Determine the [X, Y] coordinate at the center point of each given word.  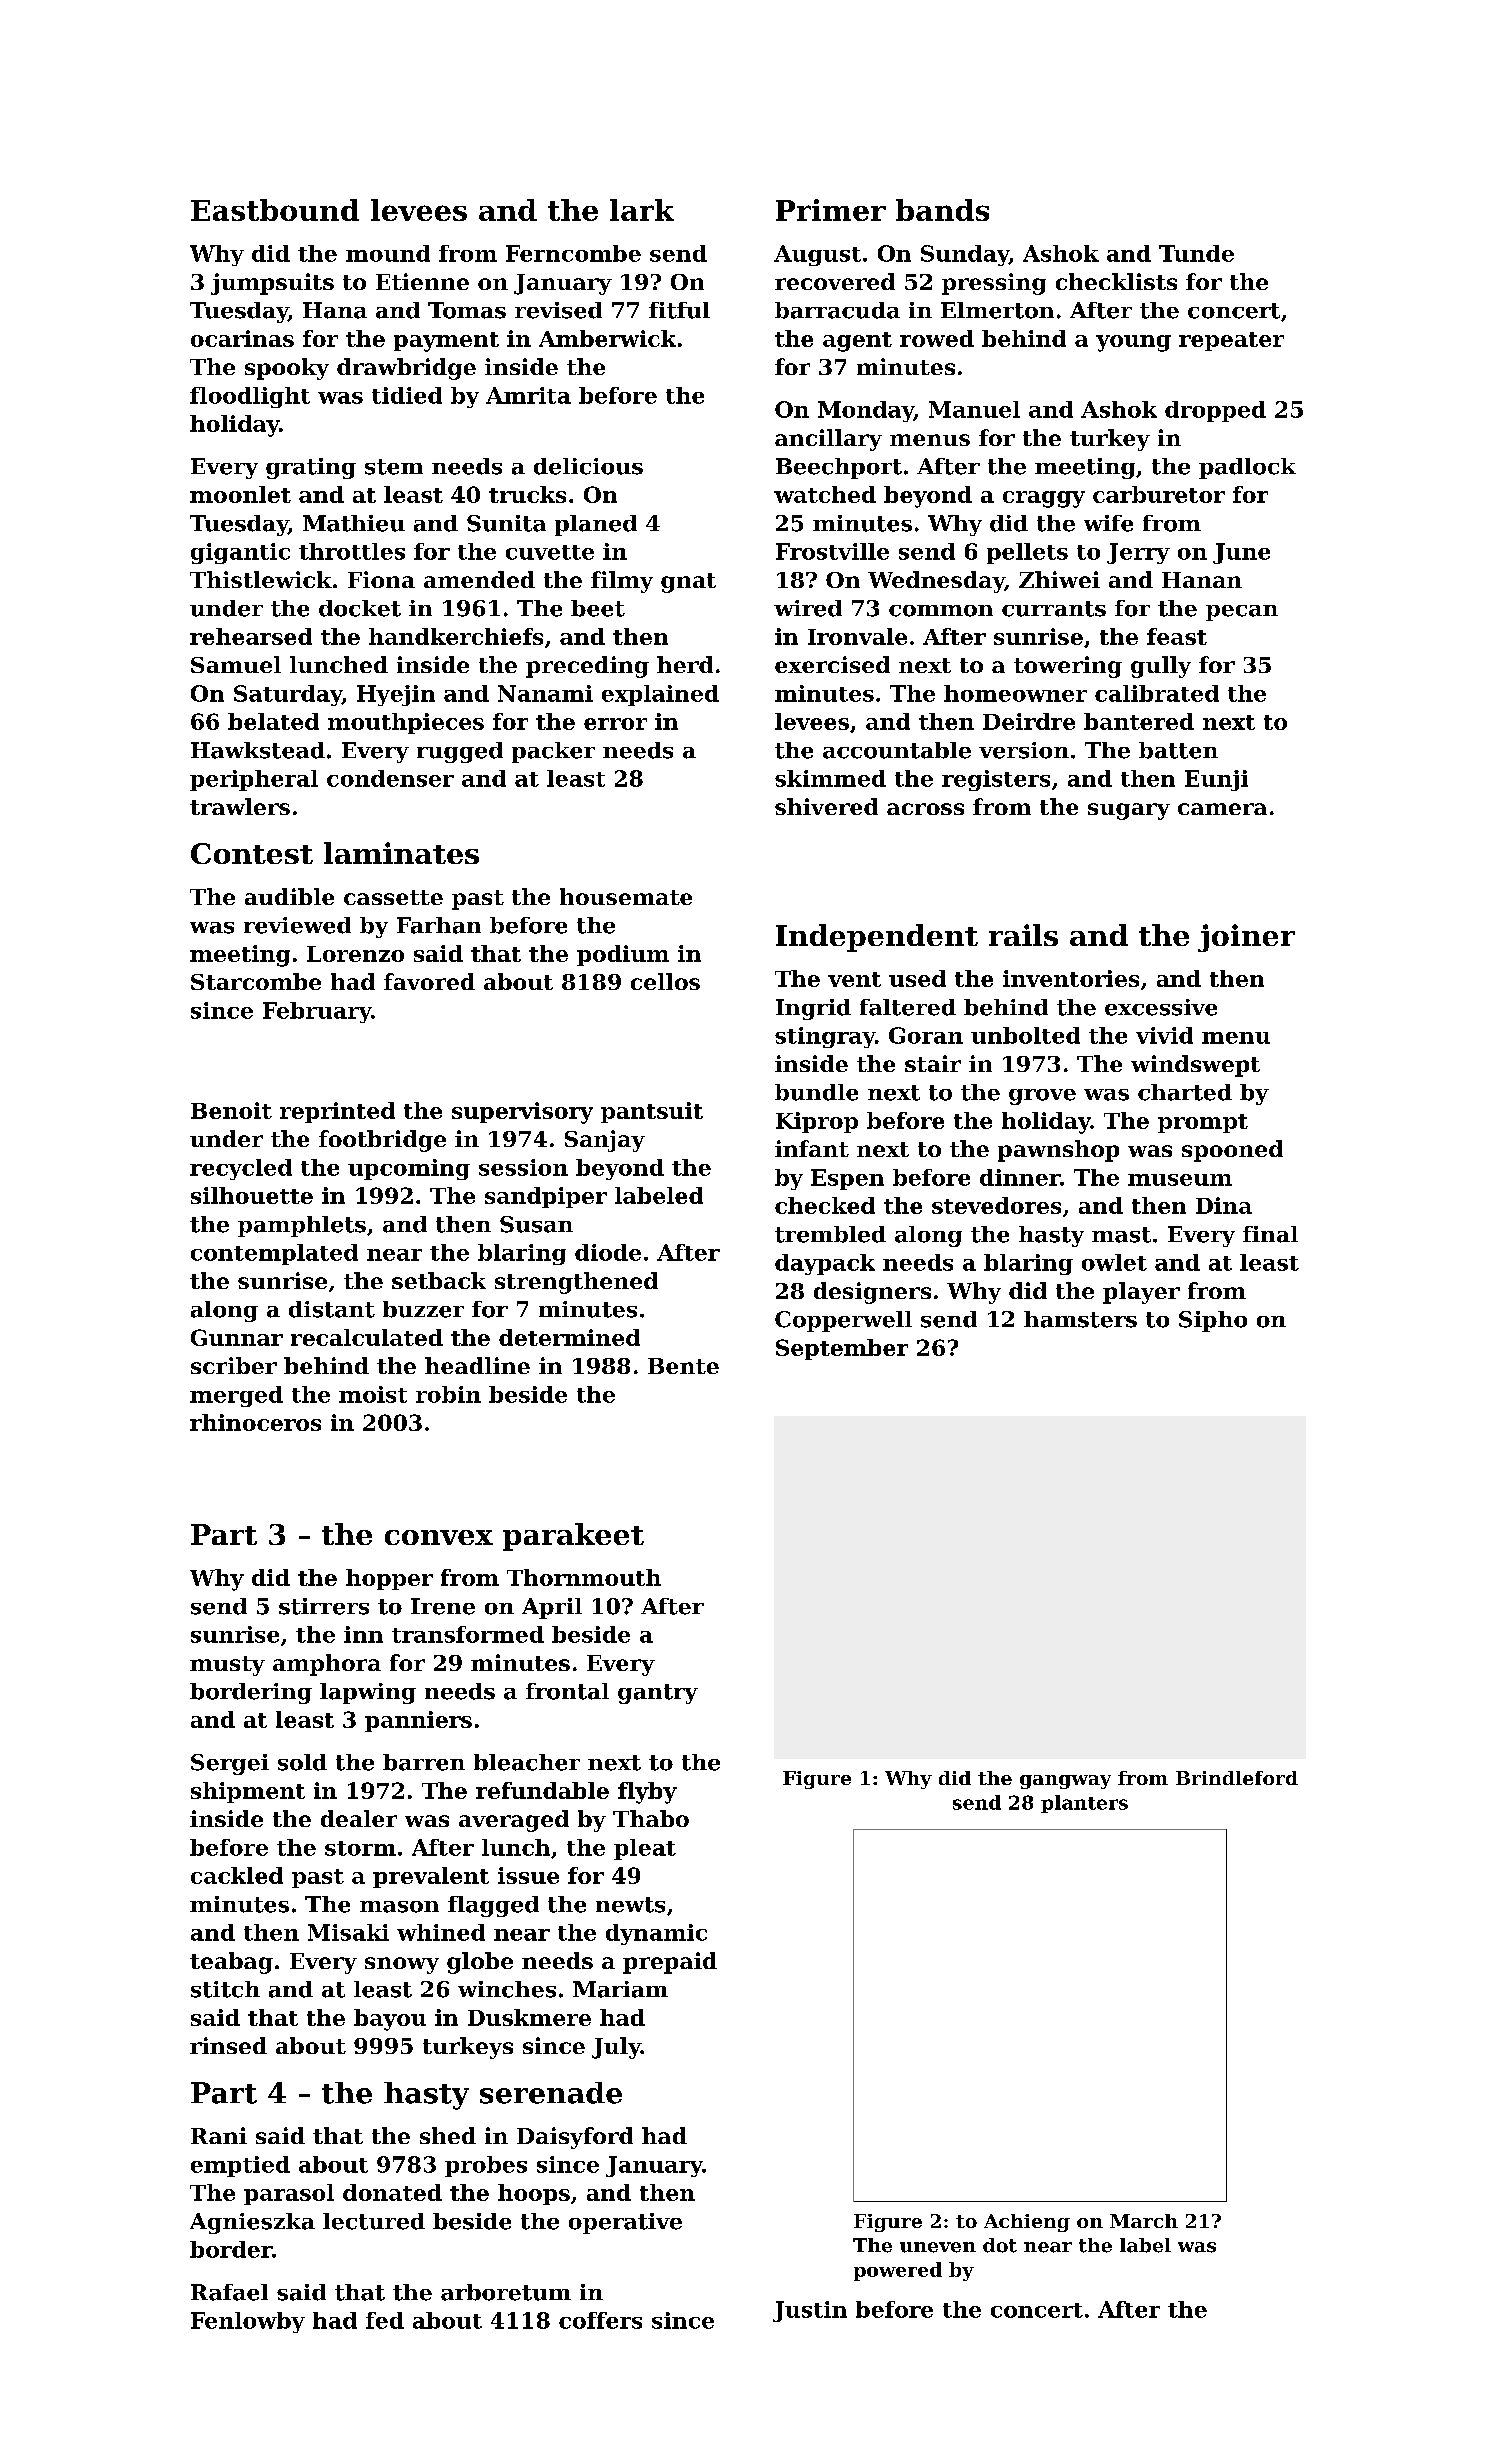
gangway [1065, 1782]
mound [388, 253]
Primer [831, 210]
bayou [390, 2020]
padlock [1247, 468]
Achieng [1027, 2223]
